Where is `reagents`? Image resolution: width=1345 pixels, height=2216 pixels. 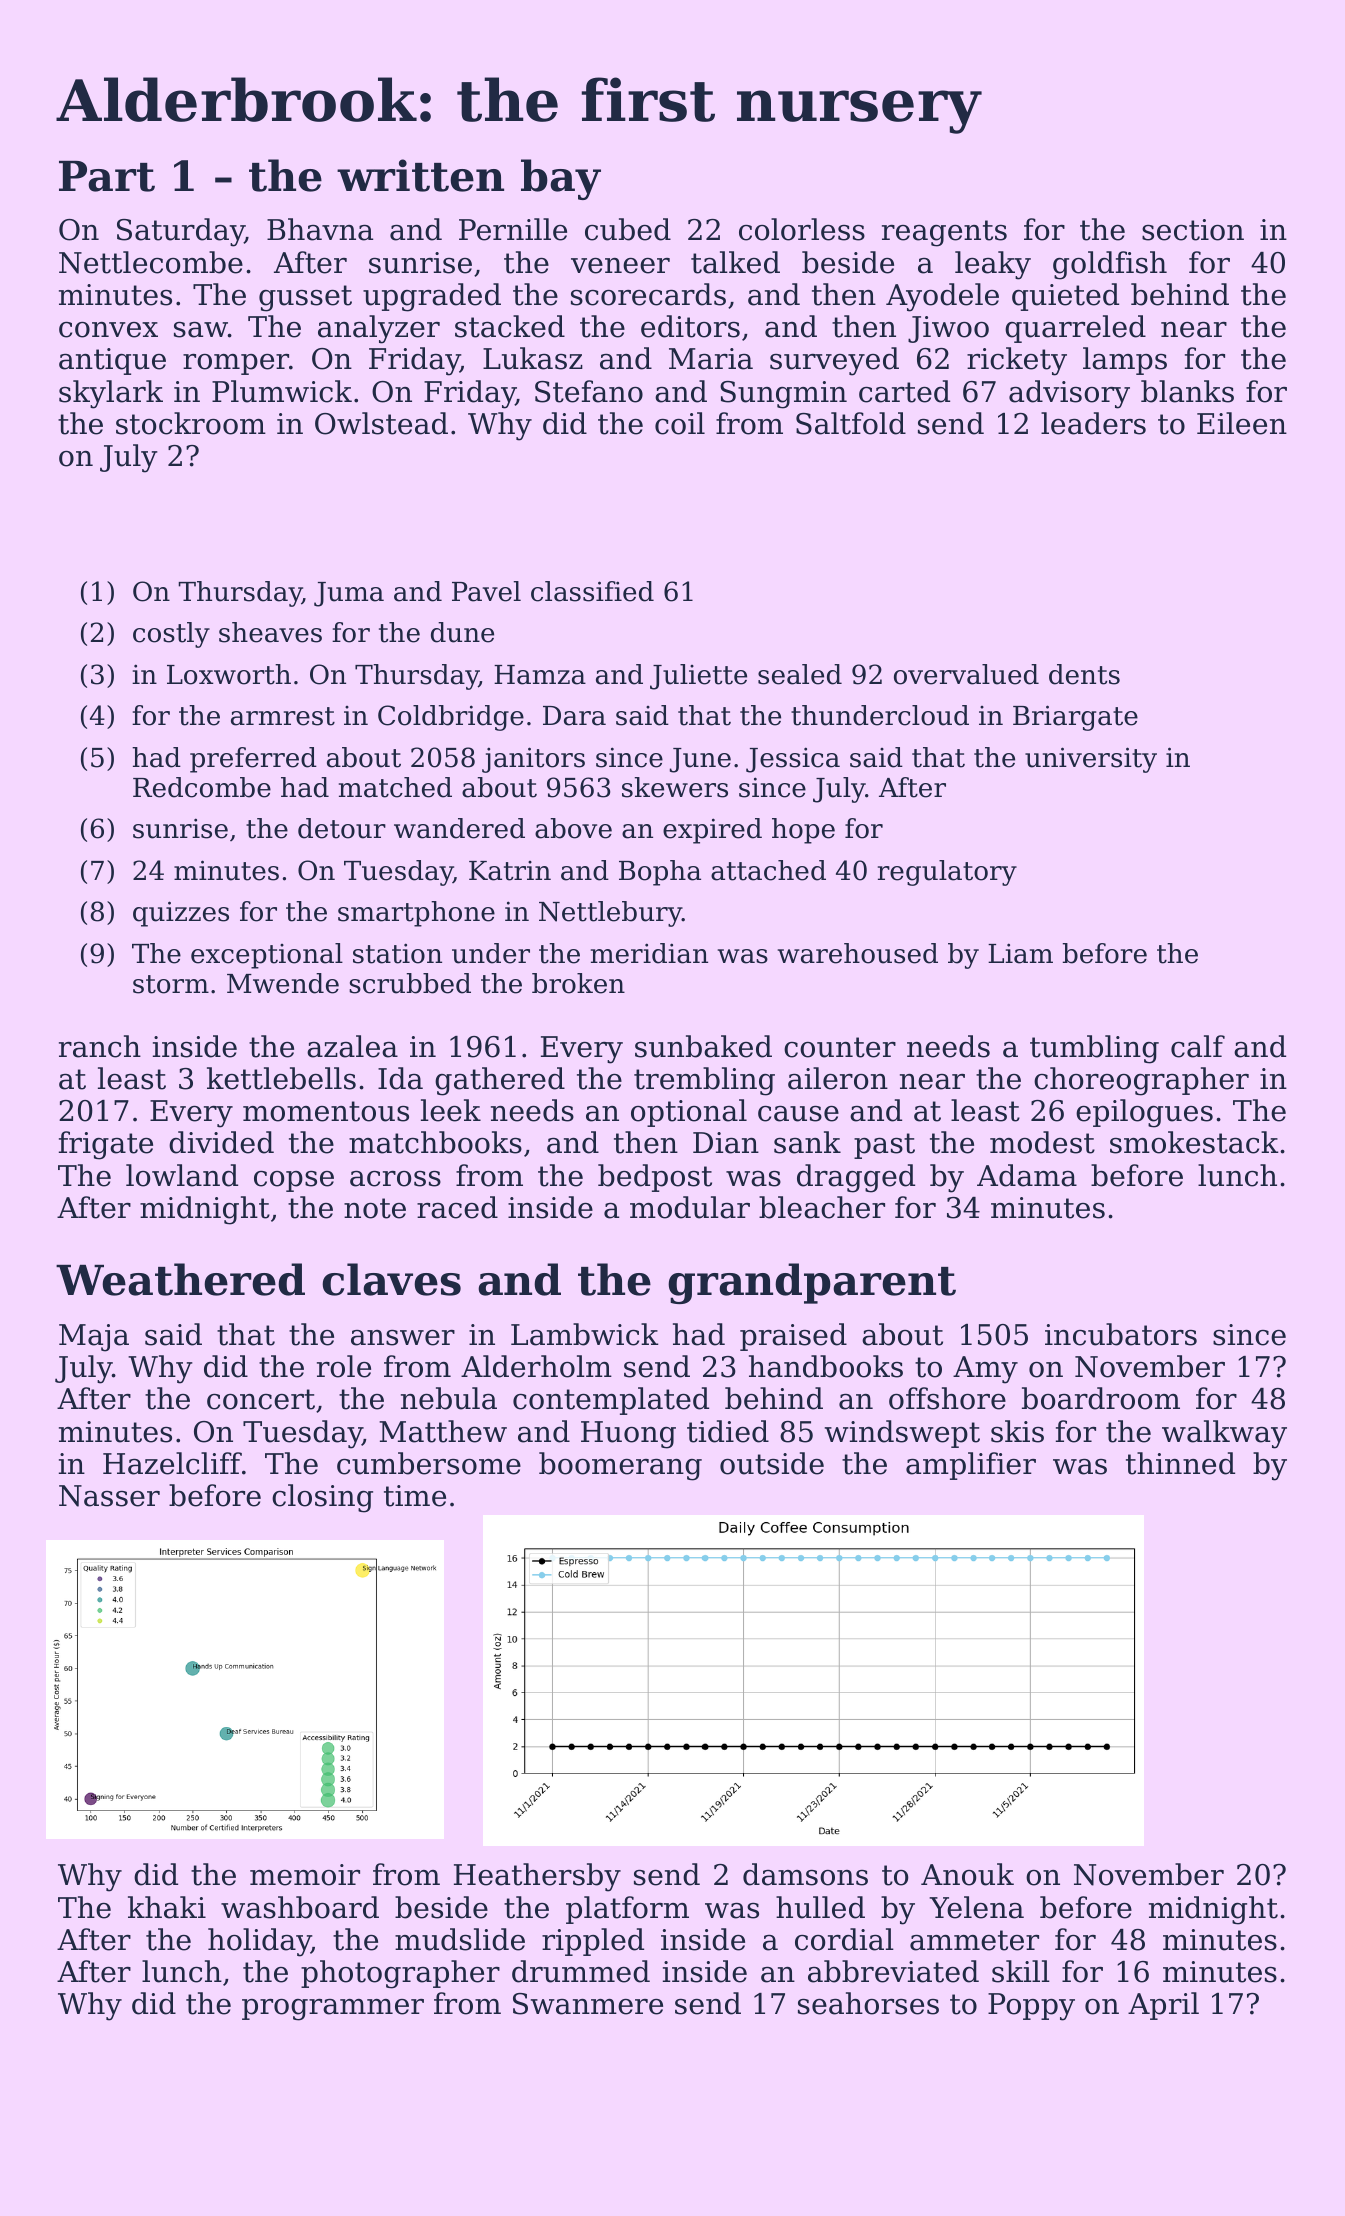
reagents is located at coordinates (944, 233).
